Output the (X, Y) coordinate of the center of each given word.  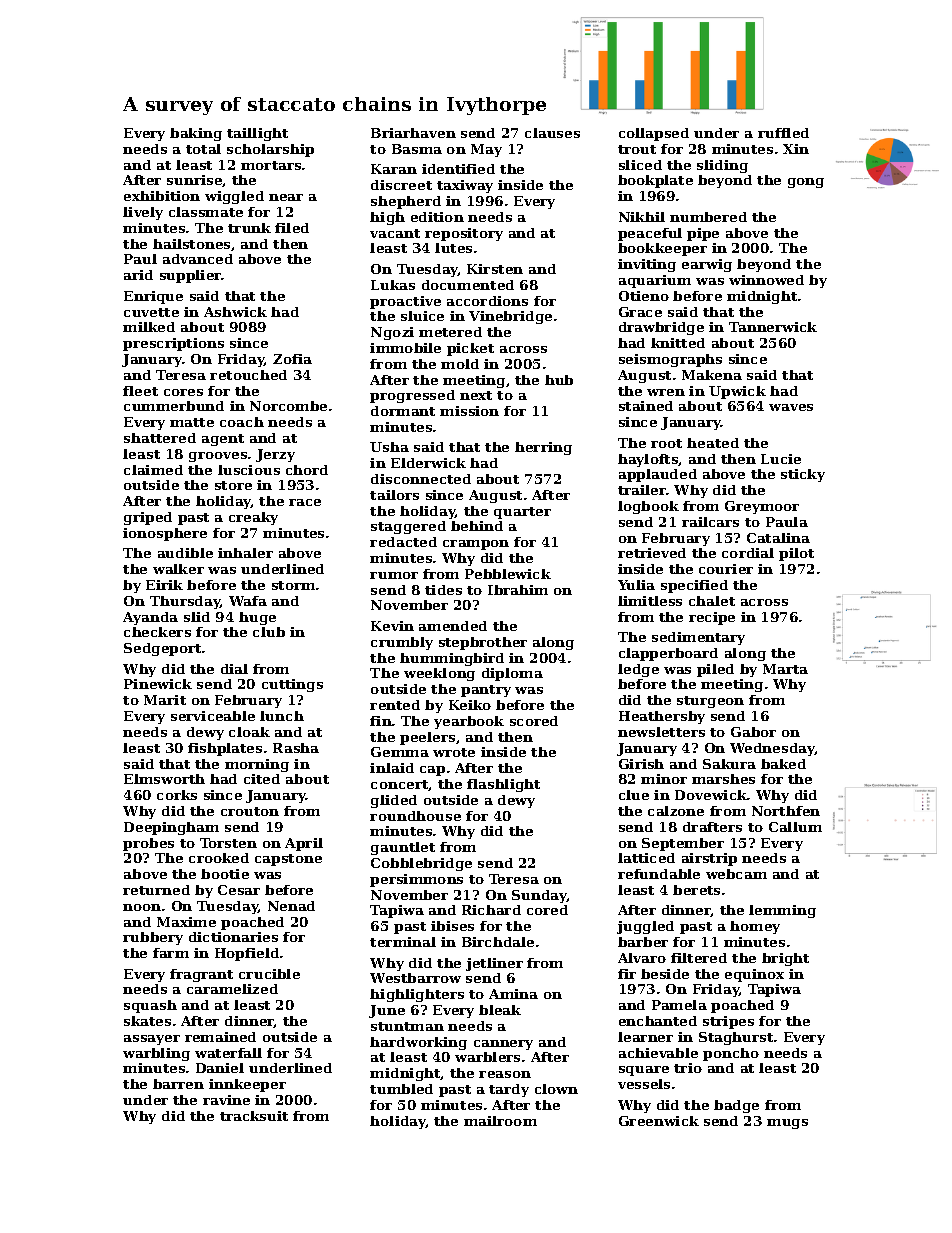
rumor (394, 575)
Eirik (164, 585)
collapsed (654, 134)
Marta (785, 669)
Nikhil (642, 217)
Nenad (291, 906)
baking (196, 134)
